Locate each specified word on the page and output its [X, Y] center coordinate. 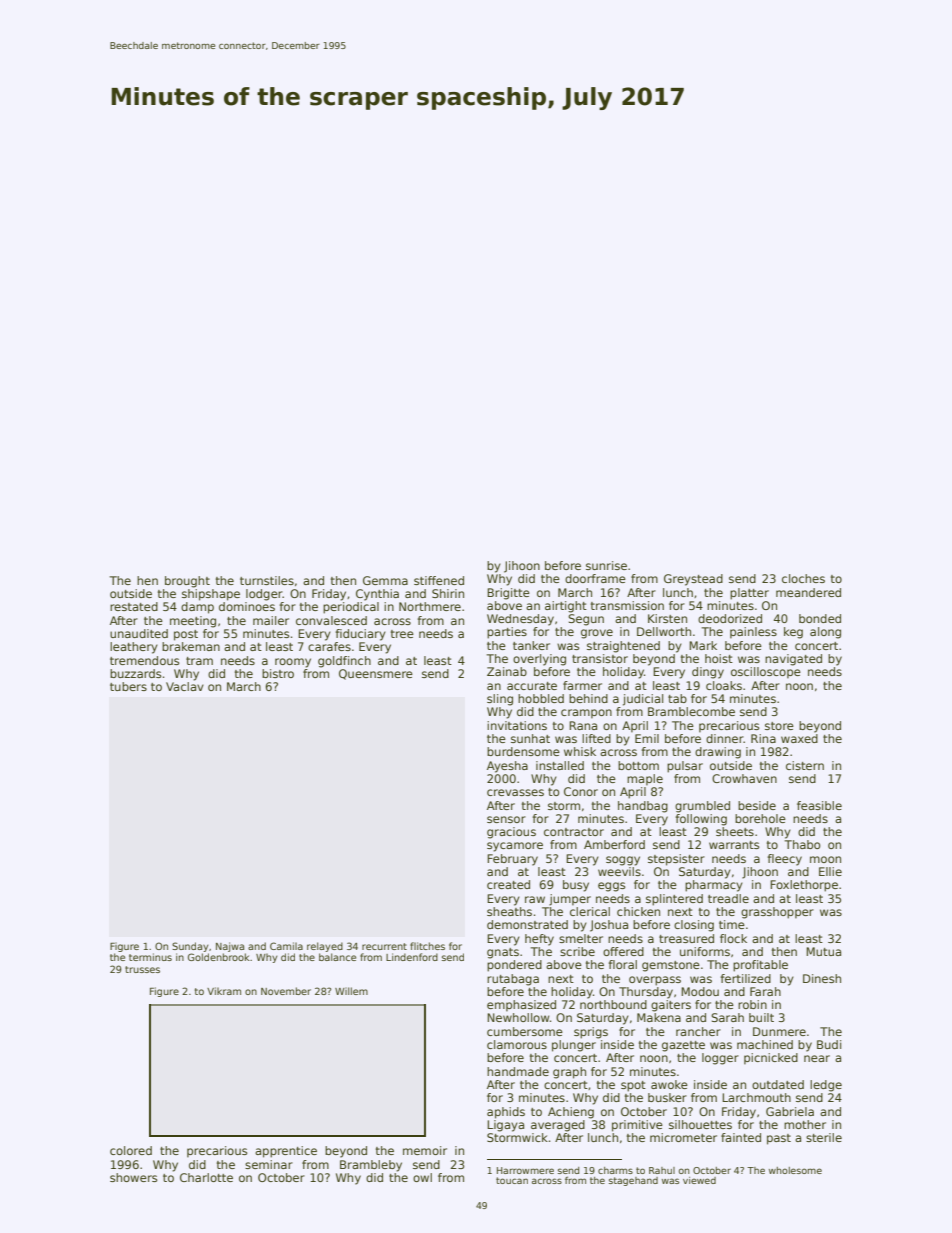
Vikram [224, 991]
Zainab [507, 671]
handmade [518, 1071]
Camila [286, 946]
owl [422, 1177]
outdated [778, 1084]
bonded [820, 618]
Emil [647, 738]
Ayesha [507, 767]
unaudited [139, 633]
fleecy [785, 860]
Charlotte [206, 1177]
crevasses [515, 792]
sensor [506, 819]
